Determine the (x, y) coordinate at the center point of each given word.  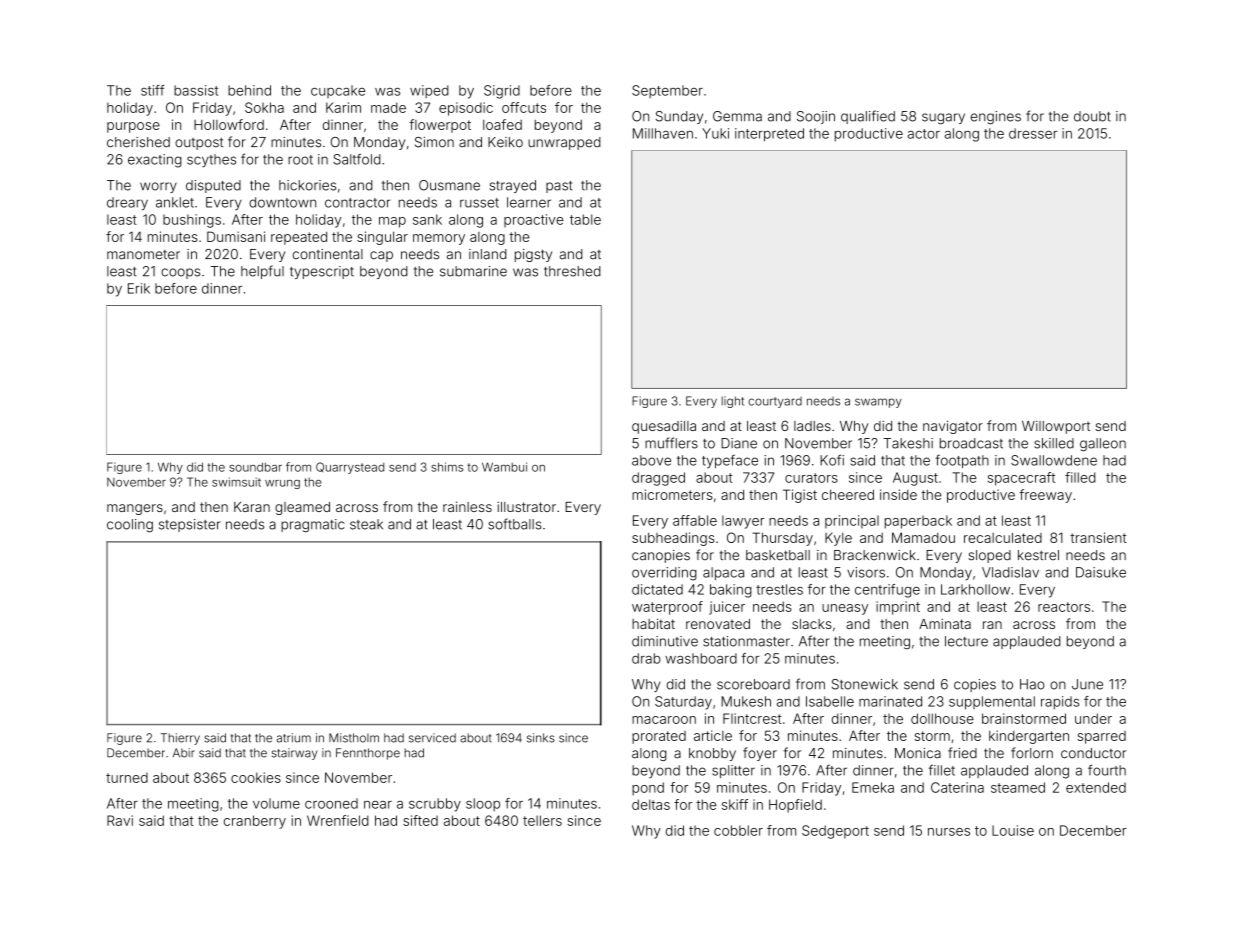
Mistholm (354, 738)
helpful (262, 272)
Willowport (1056, 427)
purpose (133, 127)
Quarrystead (350, 468)
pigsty (533, 255)
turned (127, 778)
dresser (1033, 133)
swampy (878, 403)
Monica (918, 753)
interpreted (769, 135)
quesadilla (664, 427)
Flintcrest (752, 718)
